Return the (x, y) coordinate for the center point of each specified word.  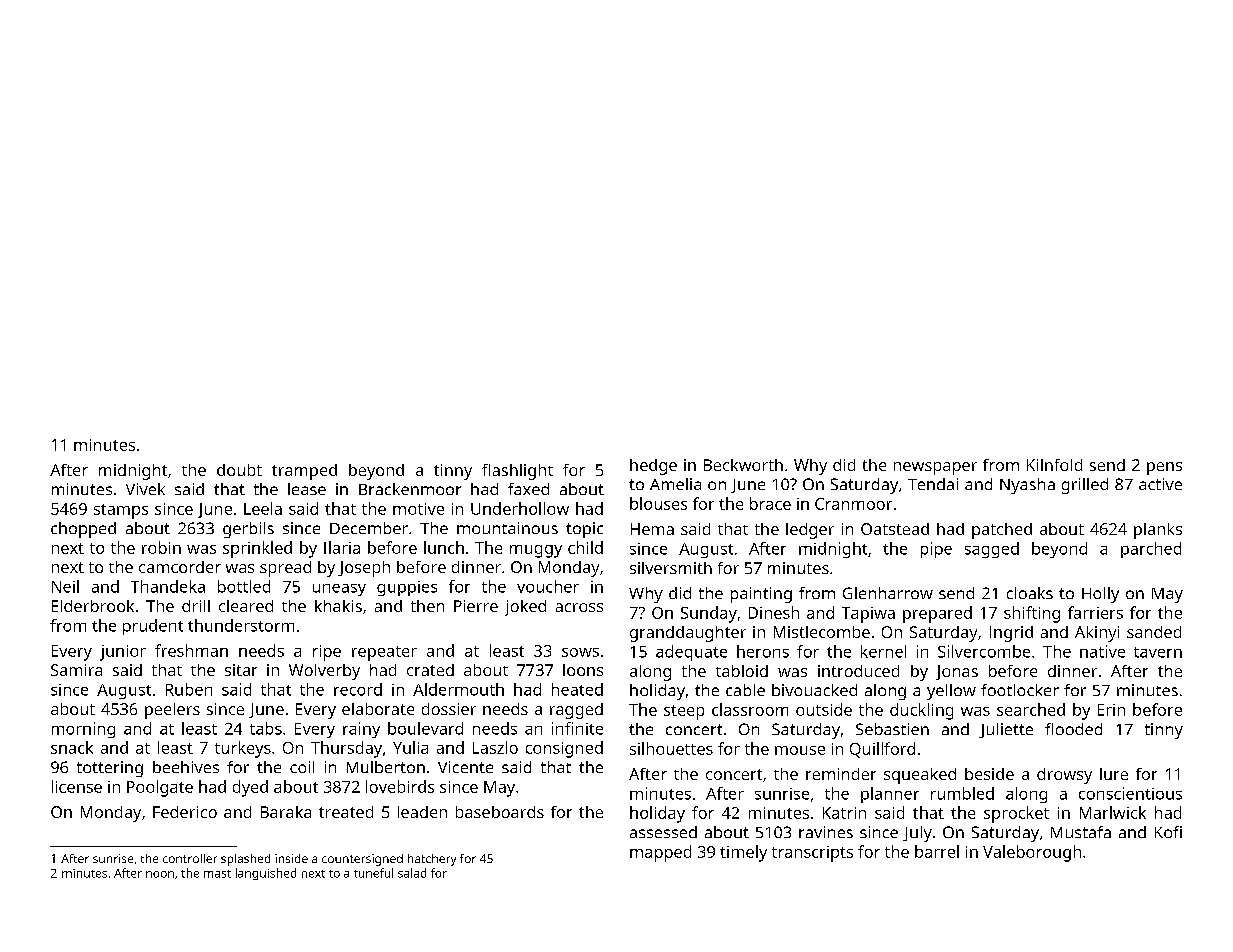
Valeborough (1032, 853)
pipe (936, 550)
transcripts (812, 854)
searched (1031, 709)
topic (584, 530)
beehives (186, 767)
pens (1164, 468)
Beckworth (743, 465)
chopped (83, 530)
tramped (304, 472)
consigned (564, 749)
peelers (172, 711)
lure (1114, 774)
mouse (800, 750)
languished (266, 874)
